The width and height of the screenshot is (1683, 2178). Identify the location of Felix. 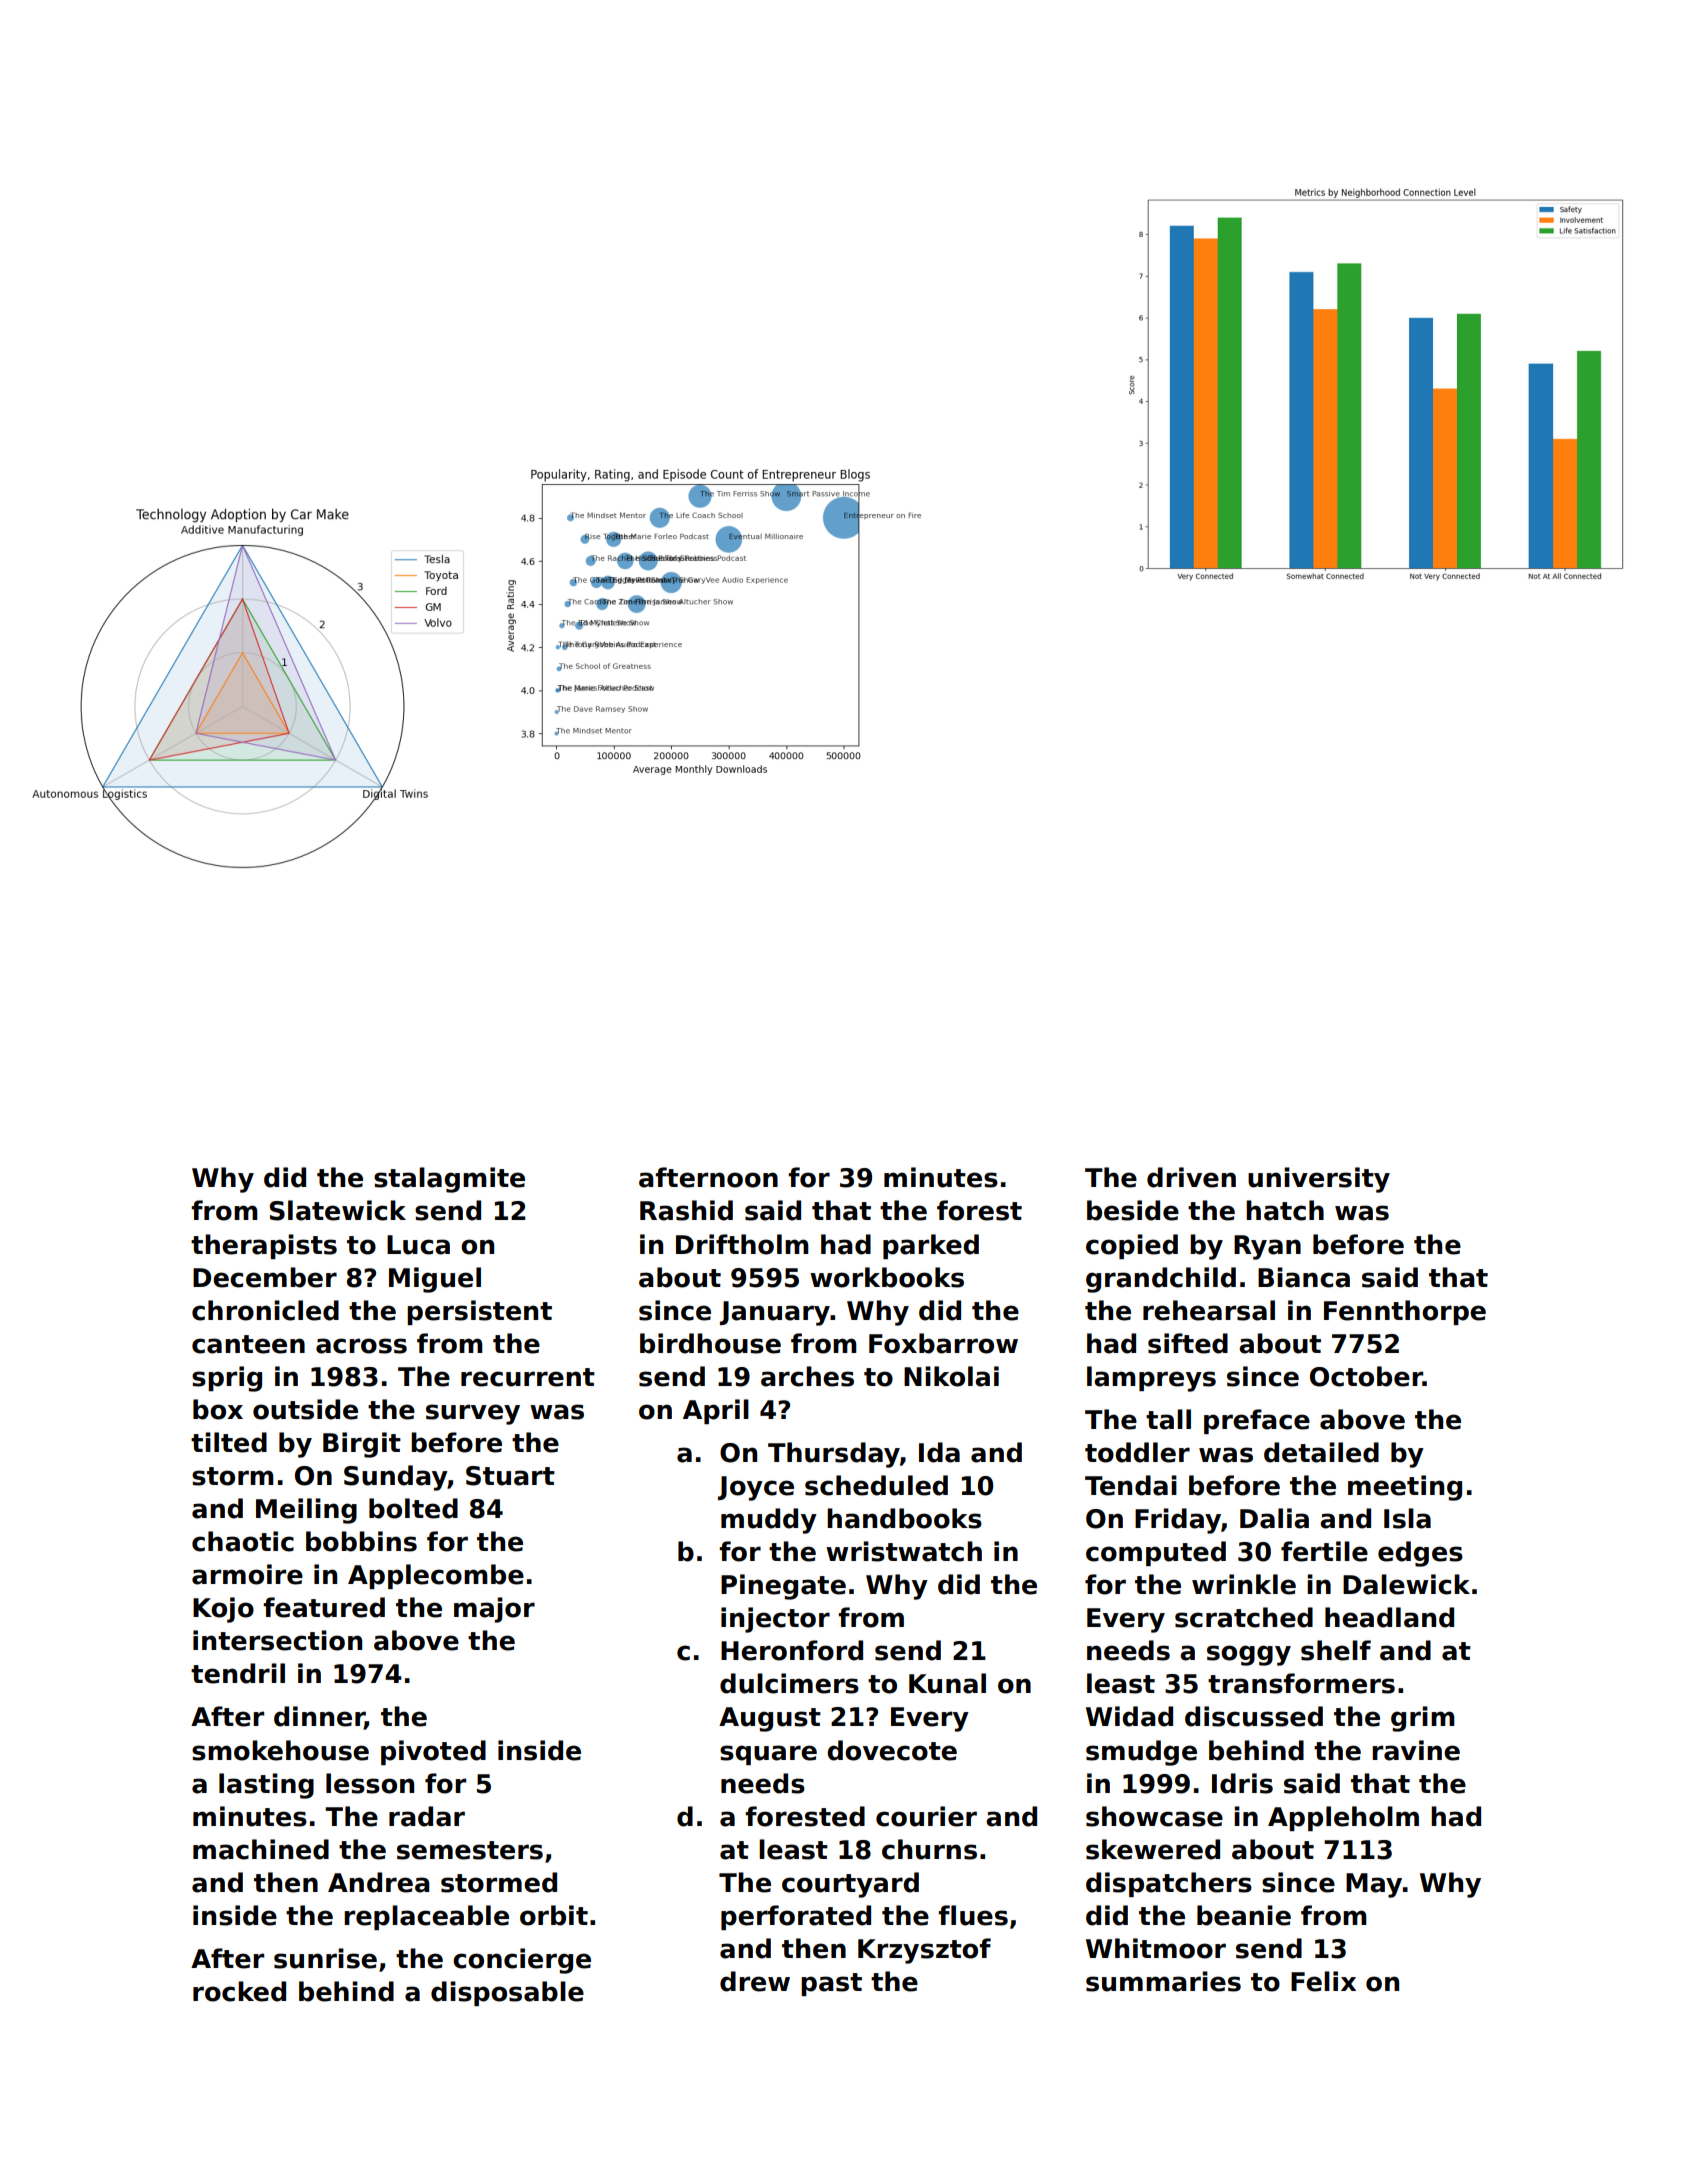
(1323, 1981).
